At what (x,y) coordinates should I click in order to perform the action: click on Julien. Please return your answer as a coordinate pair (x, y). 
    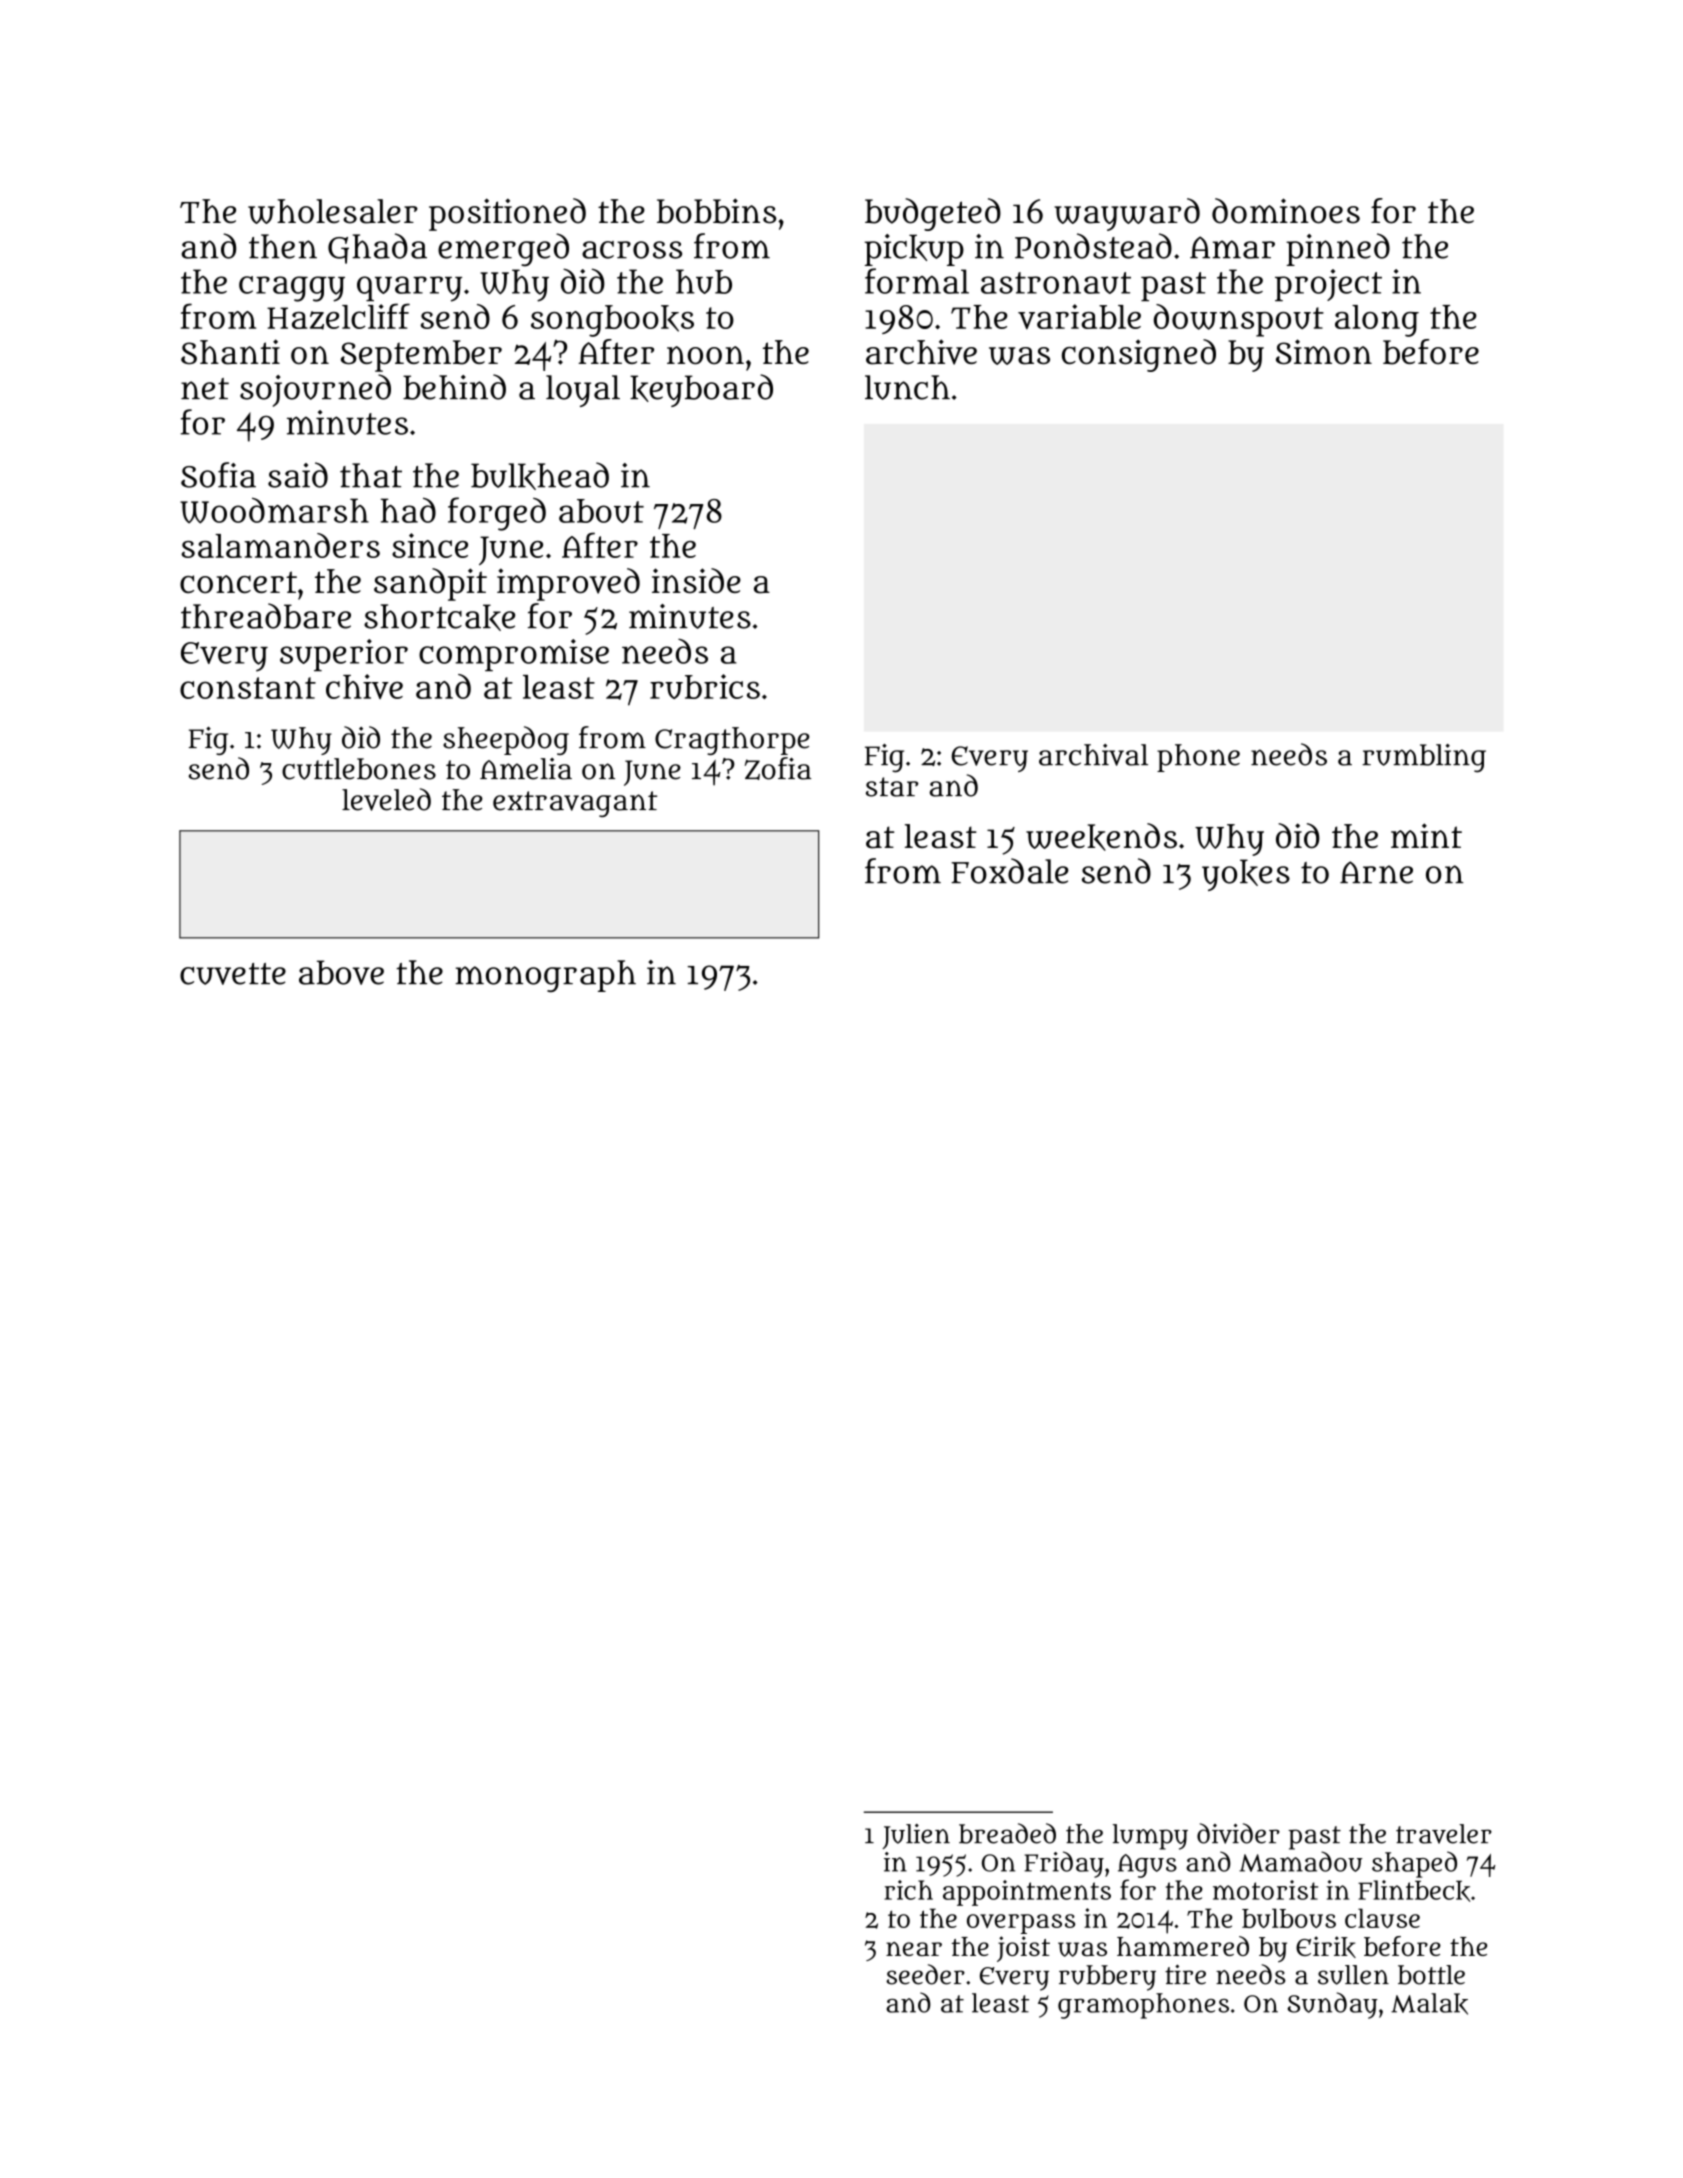
    Looking at the image, I should click on (916, 1836).
